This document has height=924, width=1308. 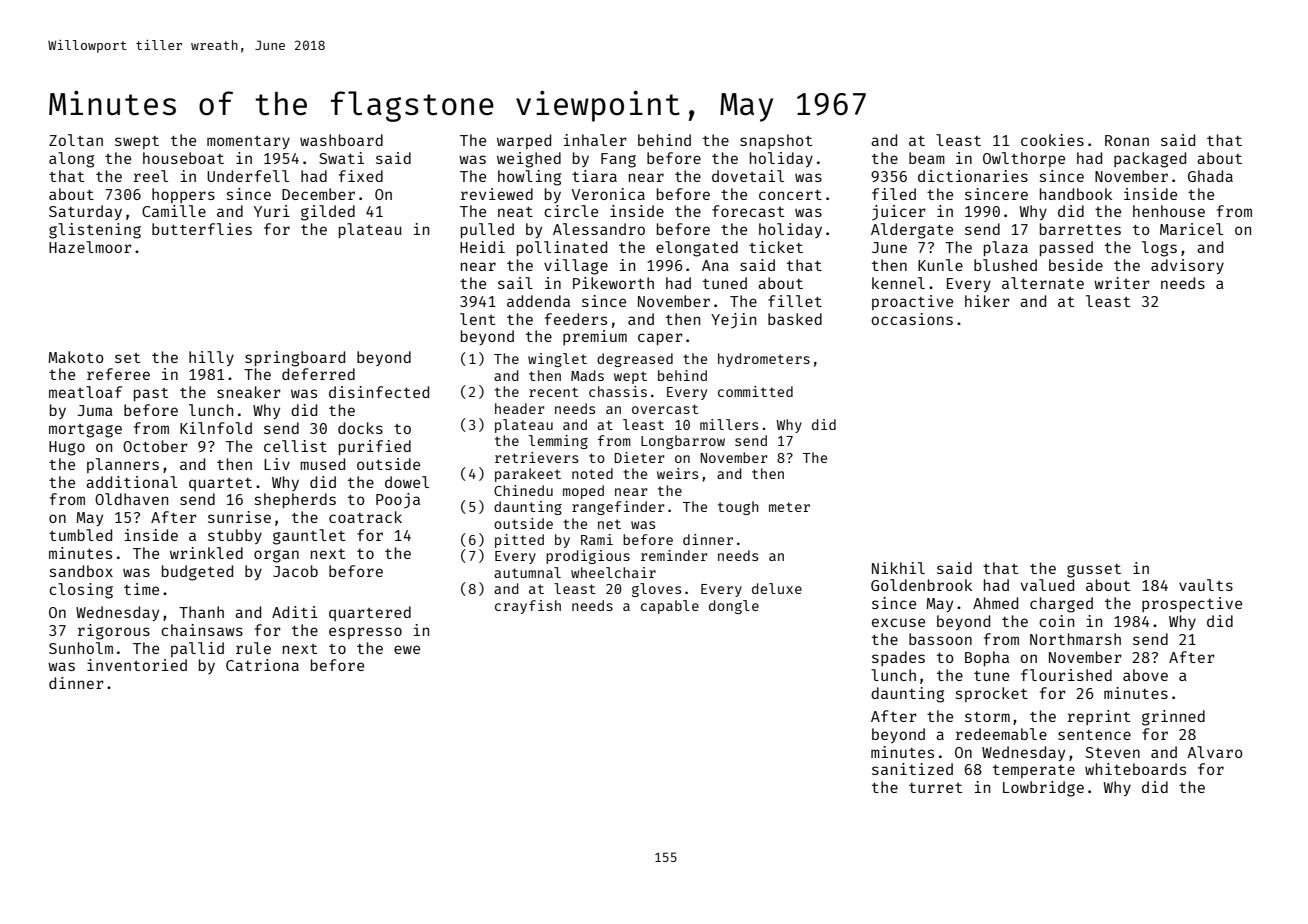 What do you see at coordinates (360, 428) in the document?
I see `docks` at bounding box center [360, 428].
